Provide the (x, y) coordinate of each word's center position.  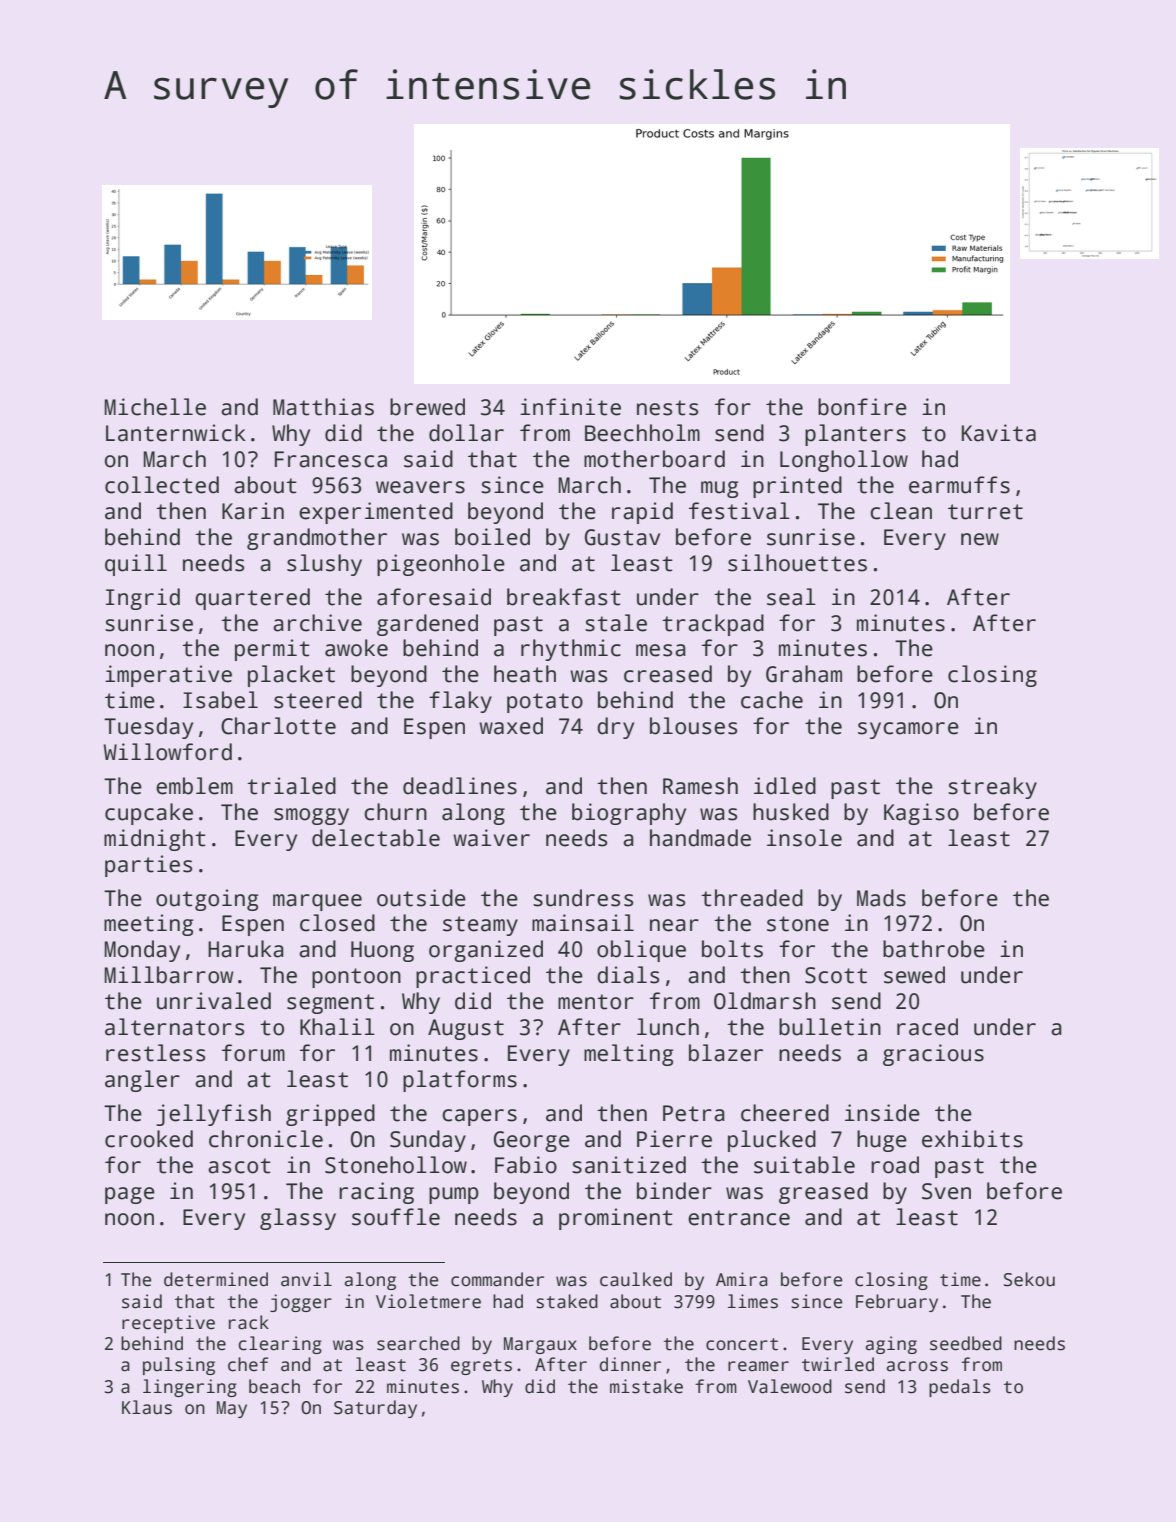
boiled (492, 537)
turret (985, 512)
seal (791, 597)
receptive (168, 1324)
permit (272, 650)
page (130, 1195)
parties (148, 866)
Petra (694, 1113)
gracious (933, 1055)
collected (162, 485)
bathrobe (934, 949)
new (980, 539)
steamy (480, 926)
